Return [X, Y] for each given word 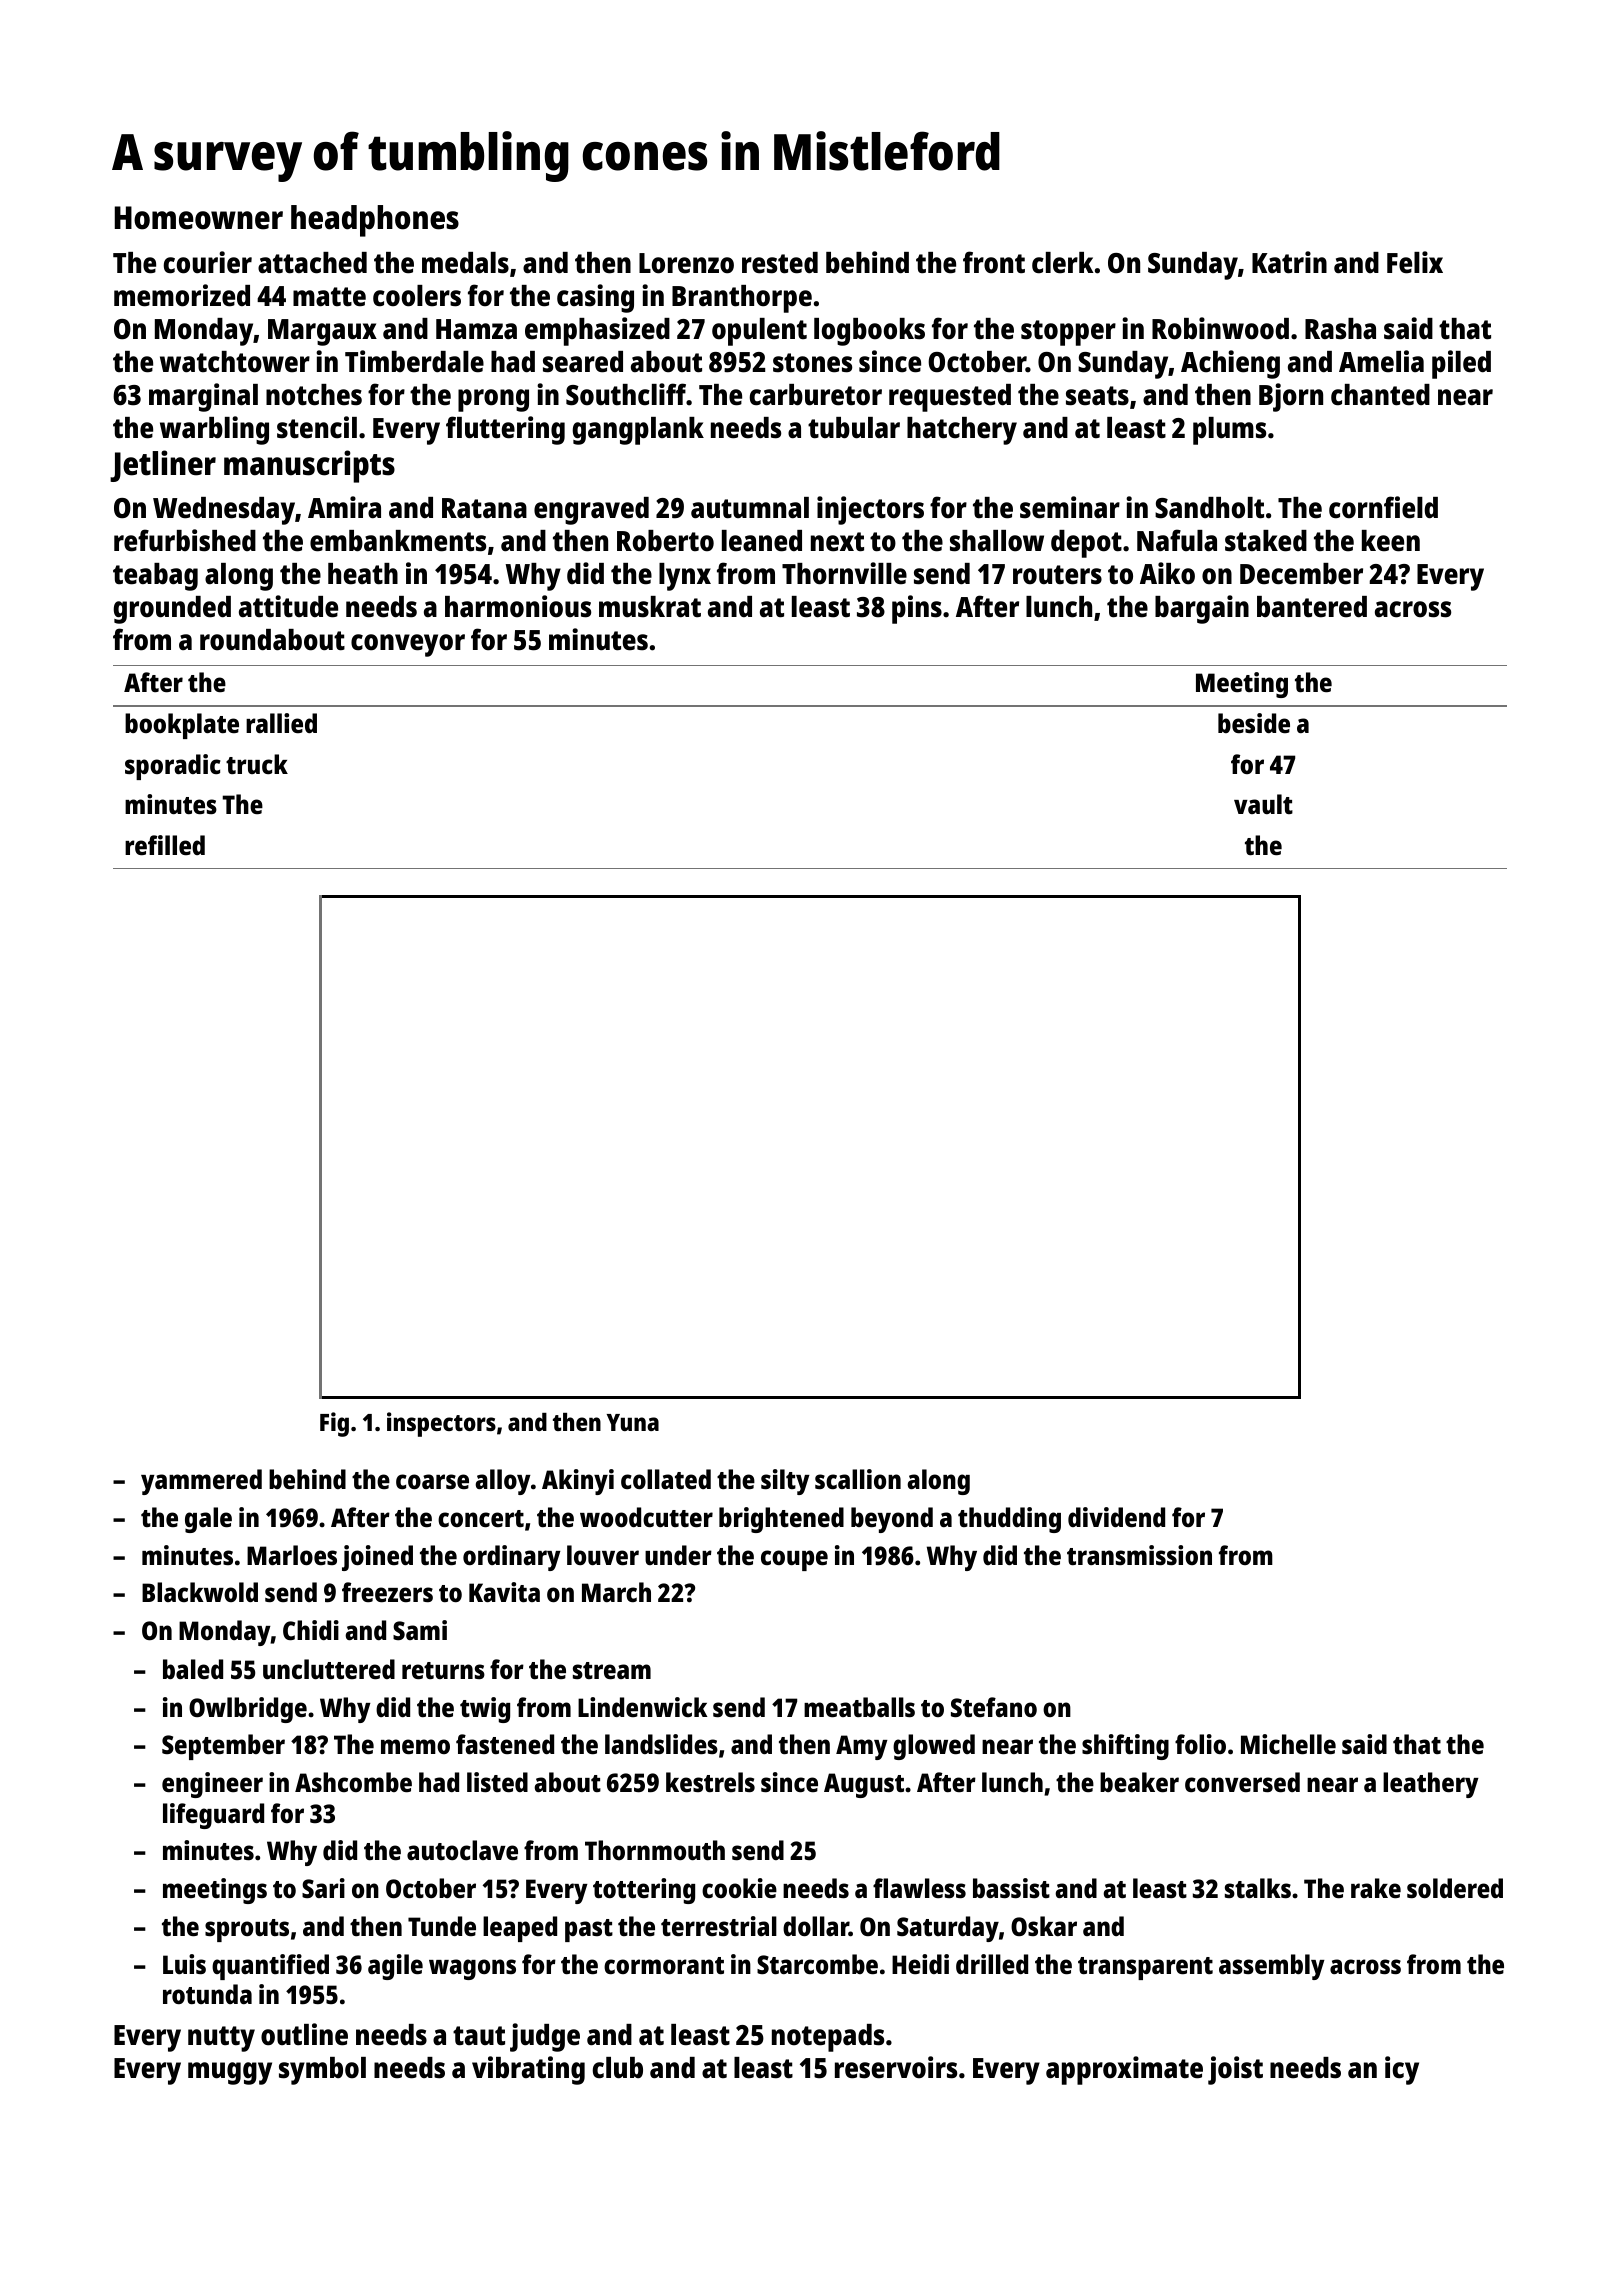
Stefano [994, 1707]
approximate [1124, 2070]
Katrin [1289, 262]
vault [1263, 804]
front [994, 262]
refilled [165, 845]
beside [1254, 723]
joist [1235, 2070]
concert [481, 1518]
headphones [375, 221]
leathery [1431, 1785]
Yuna [633, 1422]
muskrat [650, 607]
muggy [230, 2073]
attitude [288, 606]
